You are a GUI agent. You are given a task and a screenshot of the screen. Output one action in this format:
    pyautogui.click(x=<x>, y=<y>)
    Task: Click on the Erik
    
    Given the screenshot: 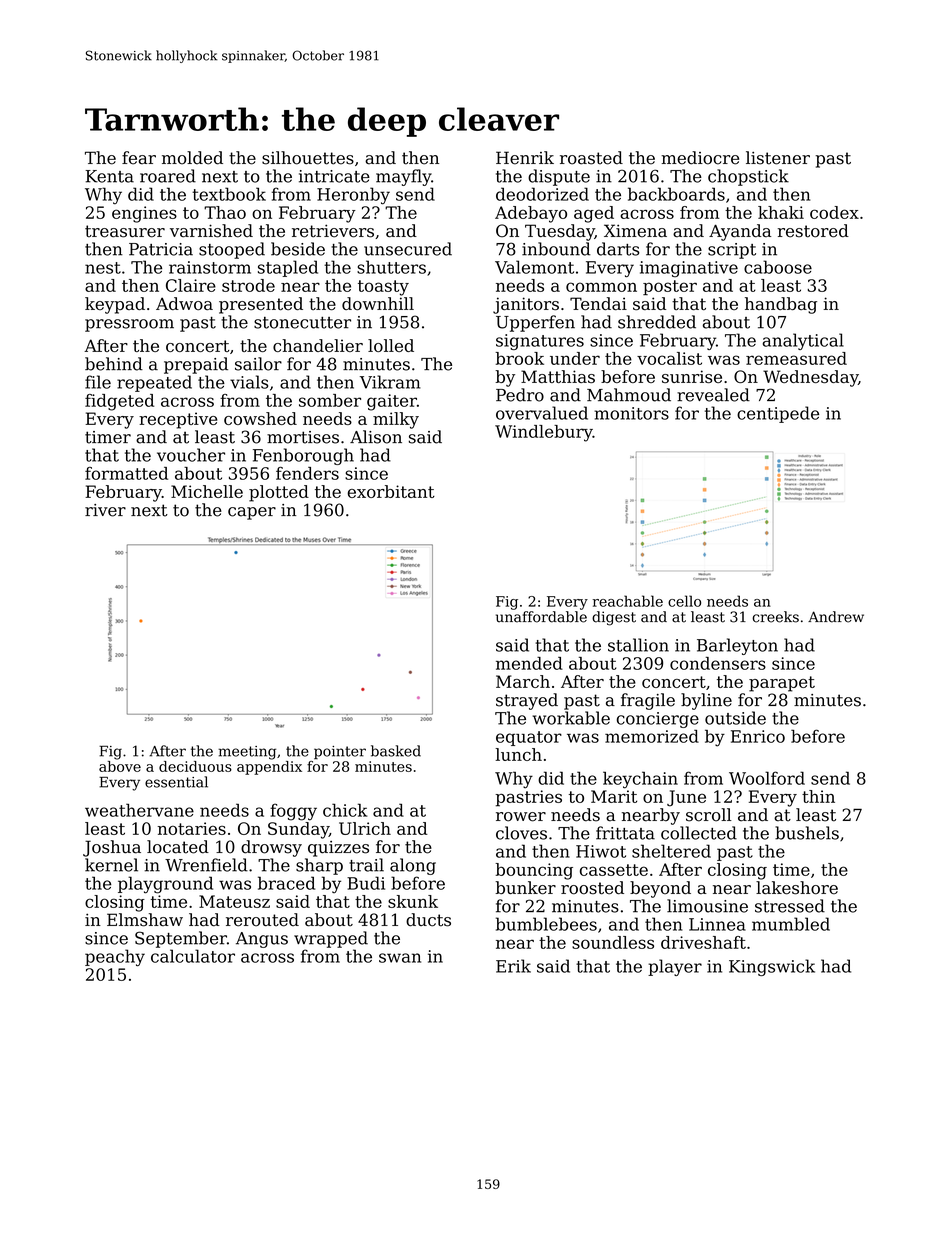 What is the action you would take?
    pyautogui.click(x=513, y=966)
